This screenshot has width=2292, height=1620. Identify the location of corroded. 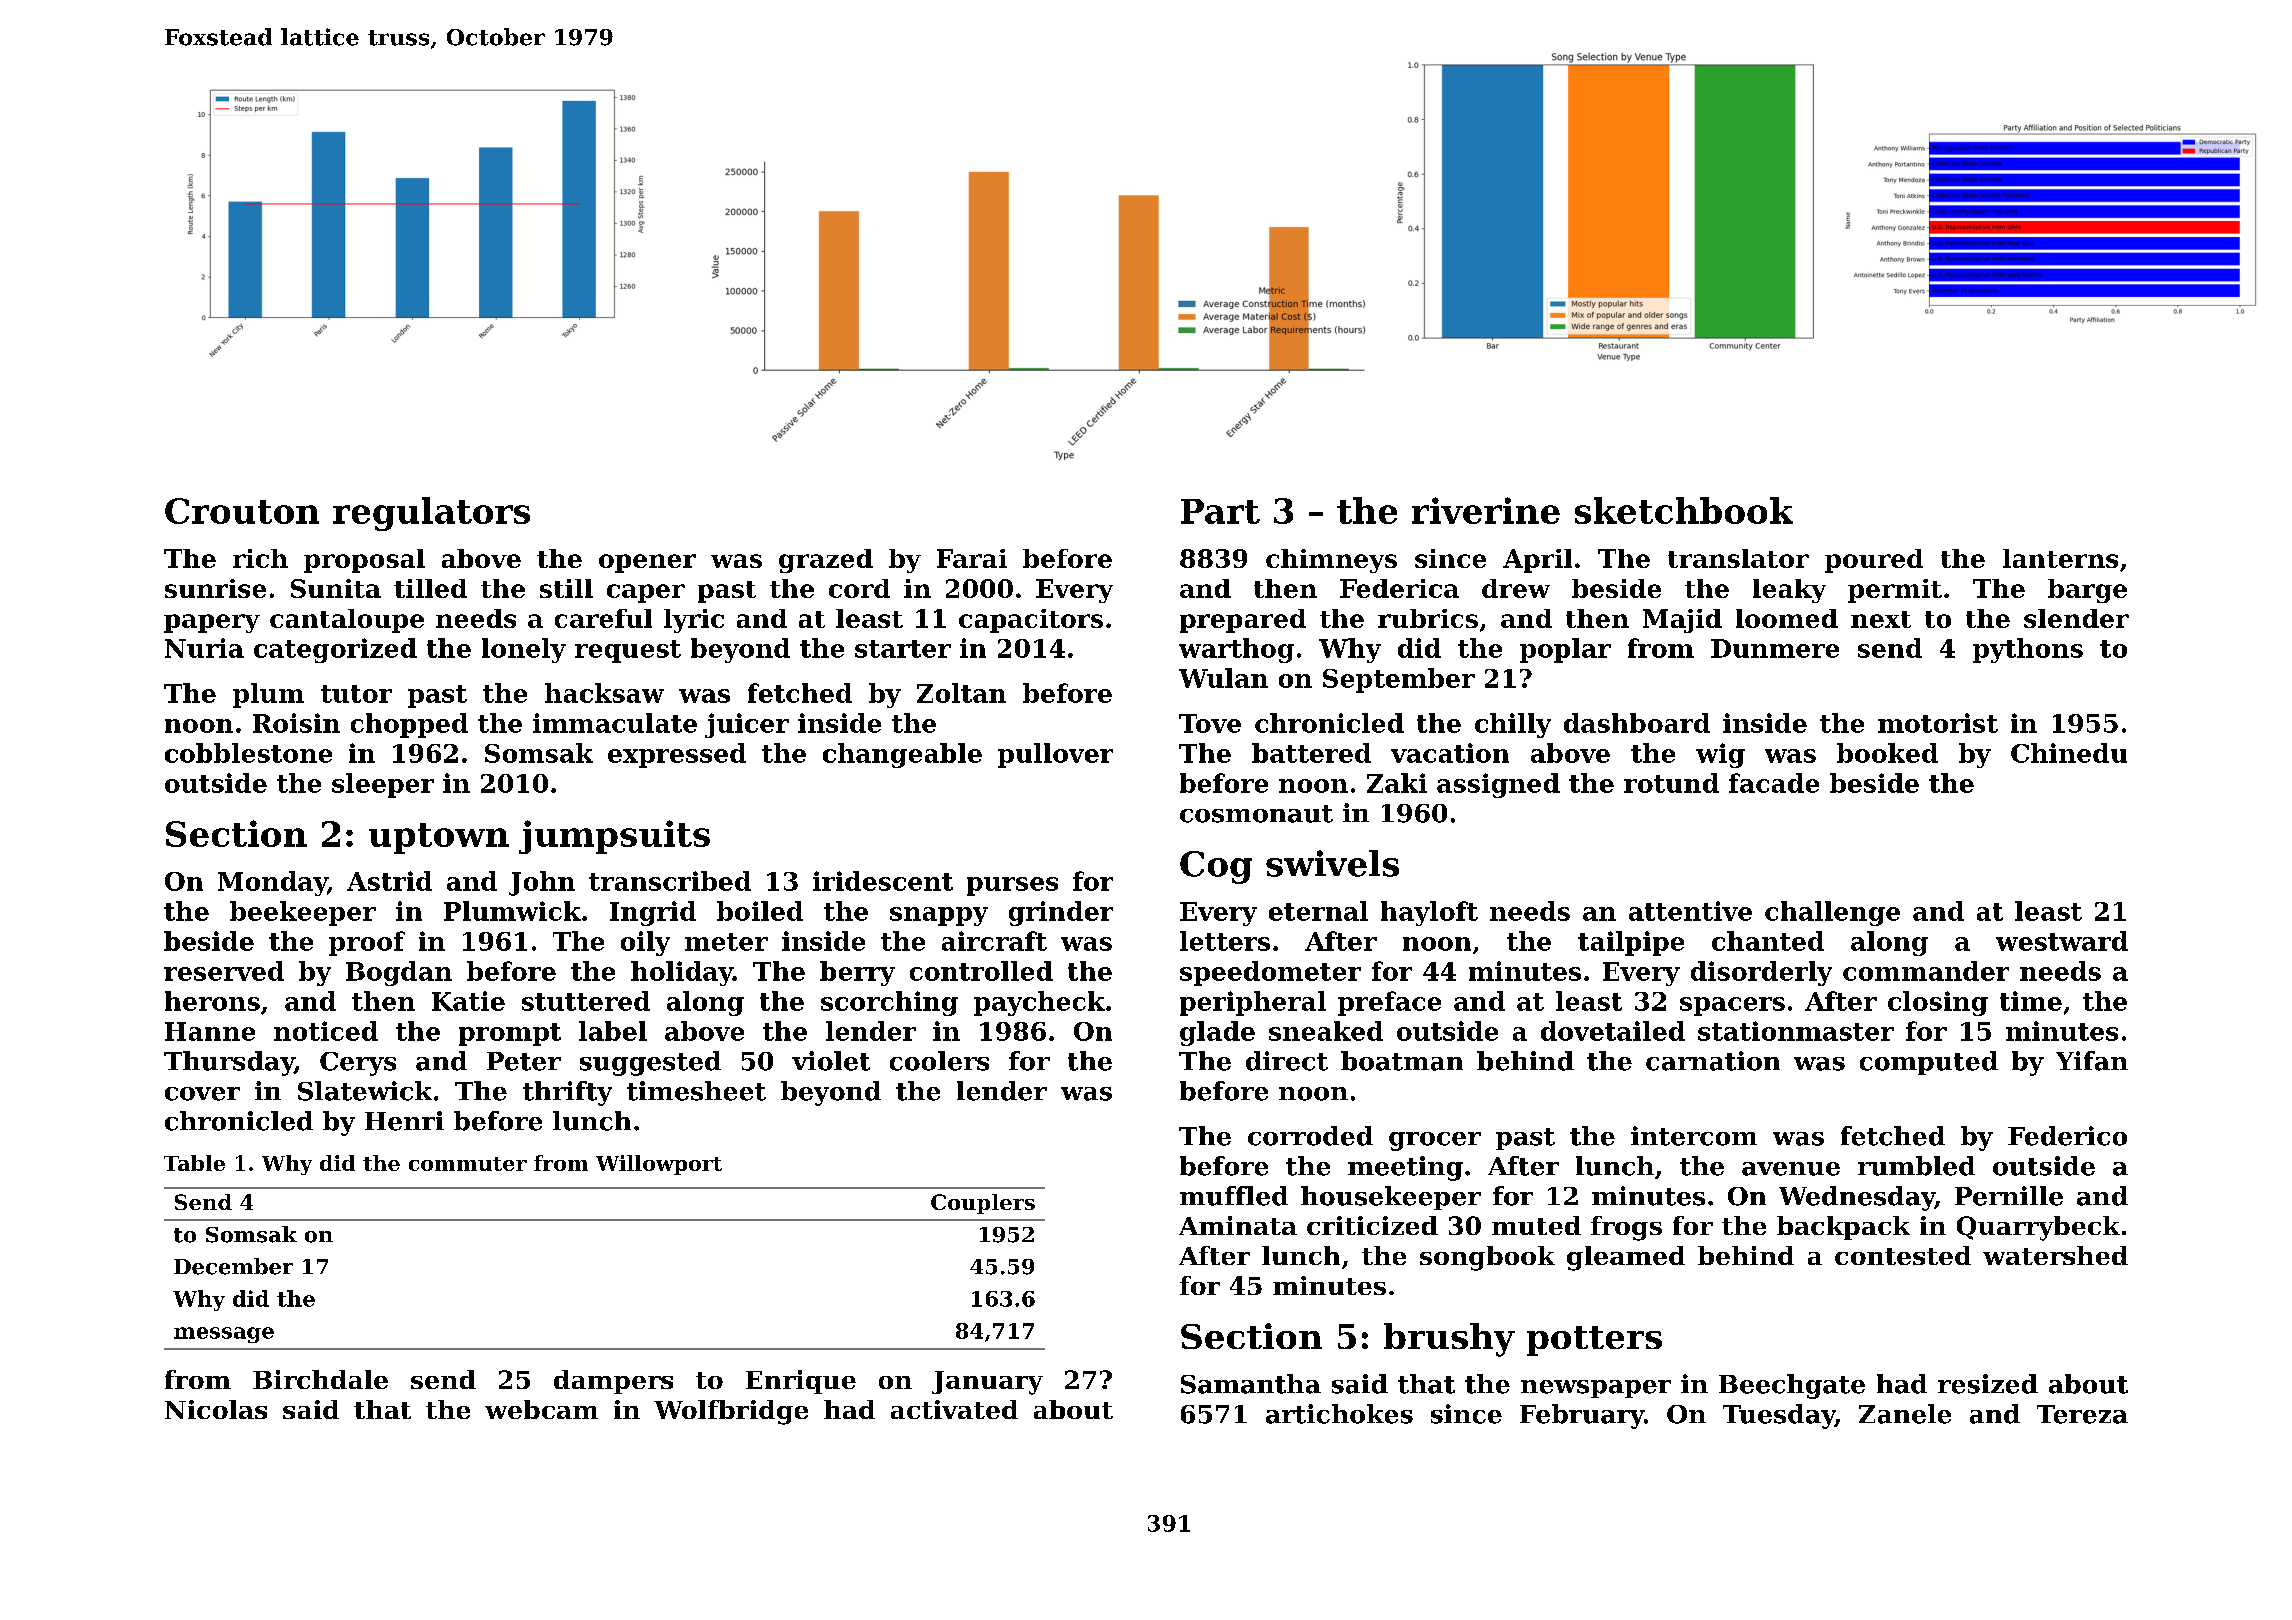
(1310, 1136).
